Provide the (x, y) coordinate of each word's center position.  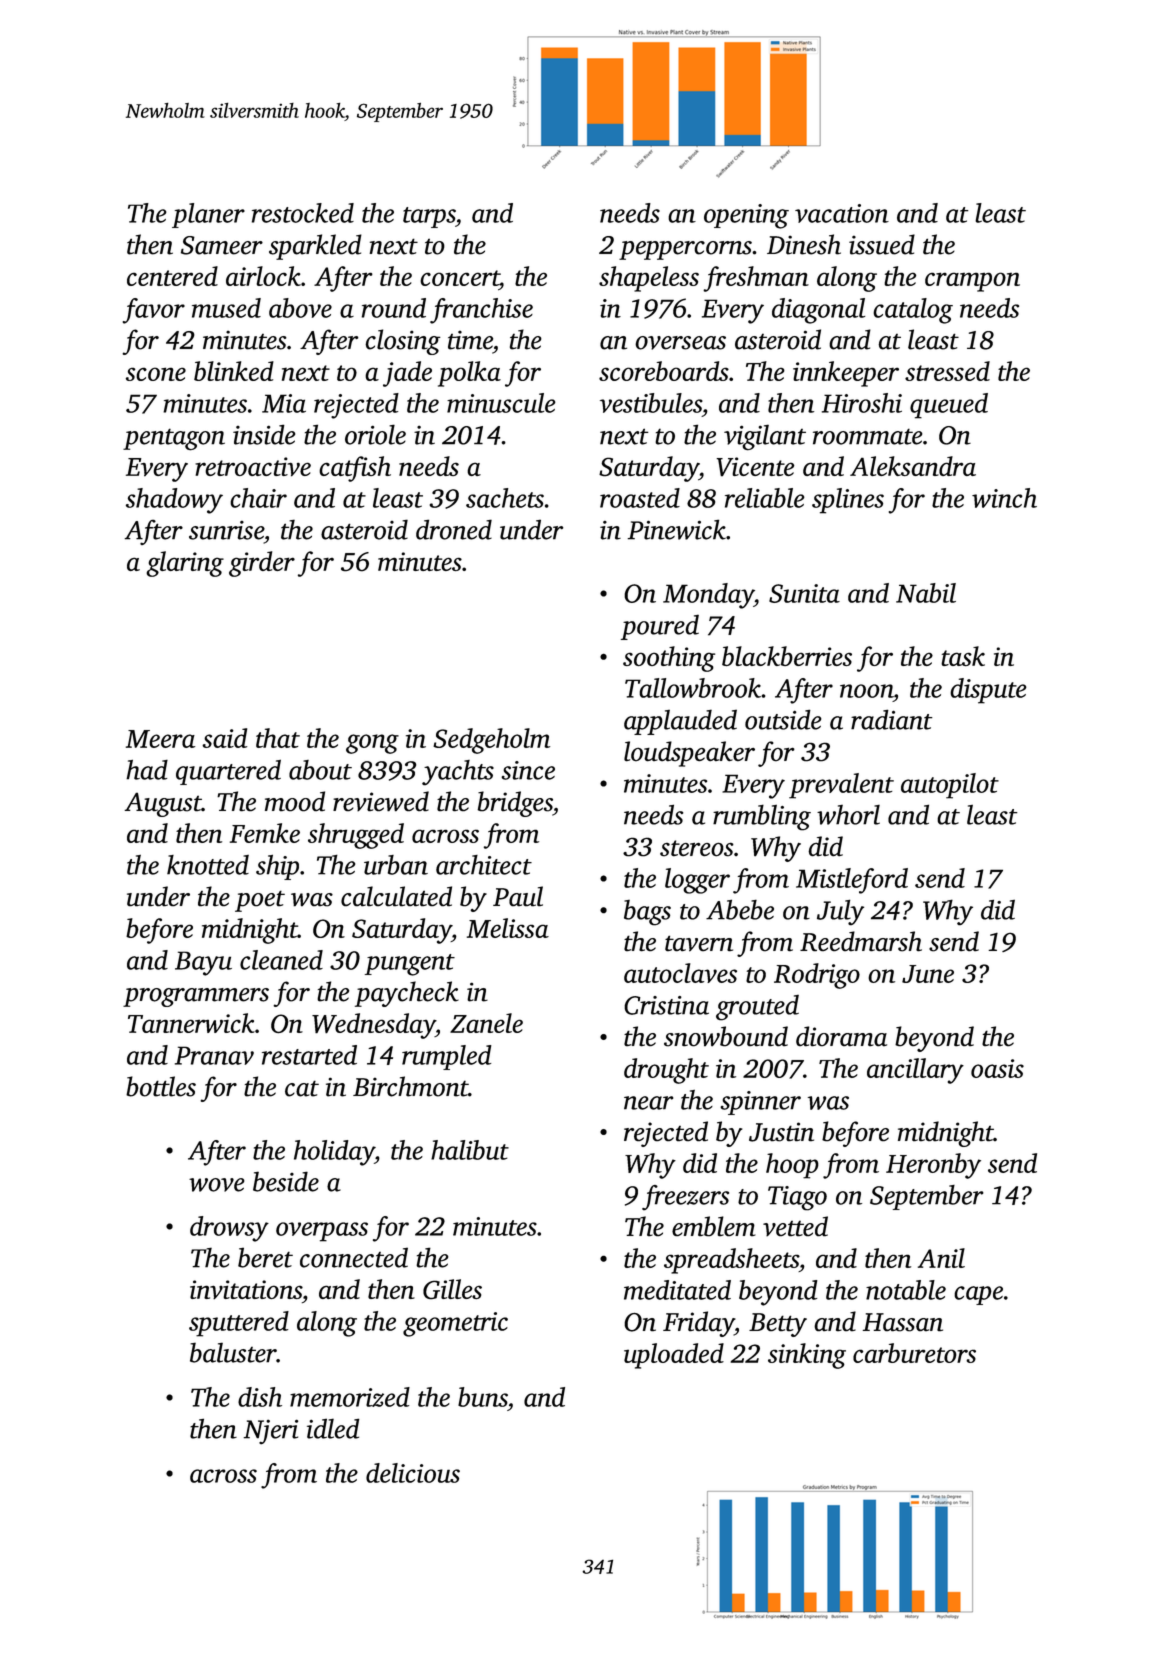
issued (882, 244)
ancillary (915, 1071)
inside (264, 434)
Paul (518, 896)
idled (333, 1428)
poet (260, 901)
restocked (303, 213)
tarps (429, 217)
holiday (334, 1153)
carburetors (914, 1353)
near (648, 1103)
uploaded (674, 1356)
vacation (842, 213)
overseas (680, 343)
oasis (997, 1068)
